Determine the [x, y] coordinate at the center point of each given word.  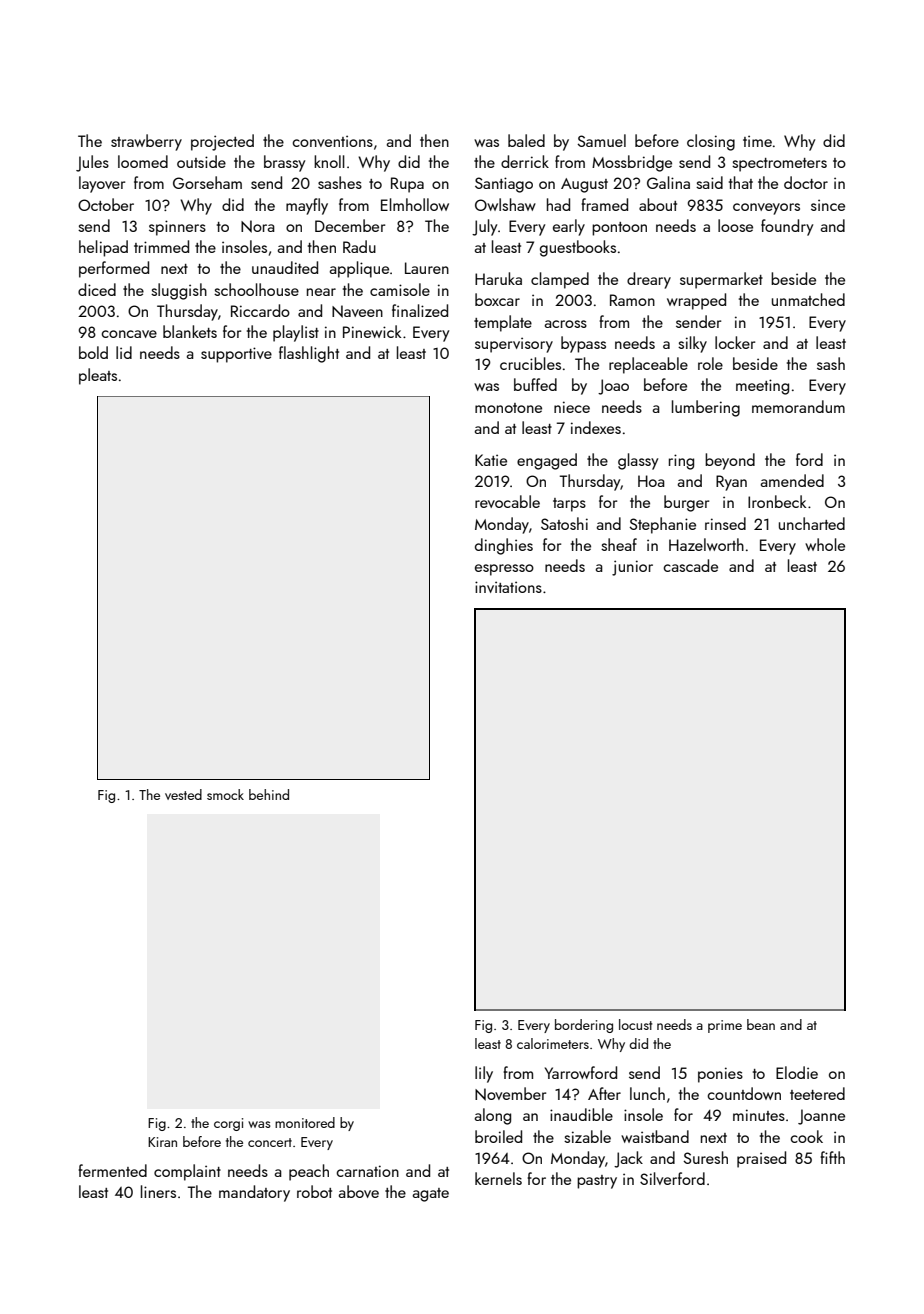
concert [270, 1142]
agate [431, 1195]
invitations [508, 587]
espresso [504, 570]
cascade [690, 565]
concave [129, 334]
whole [825, 544]
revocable [507, 501]
